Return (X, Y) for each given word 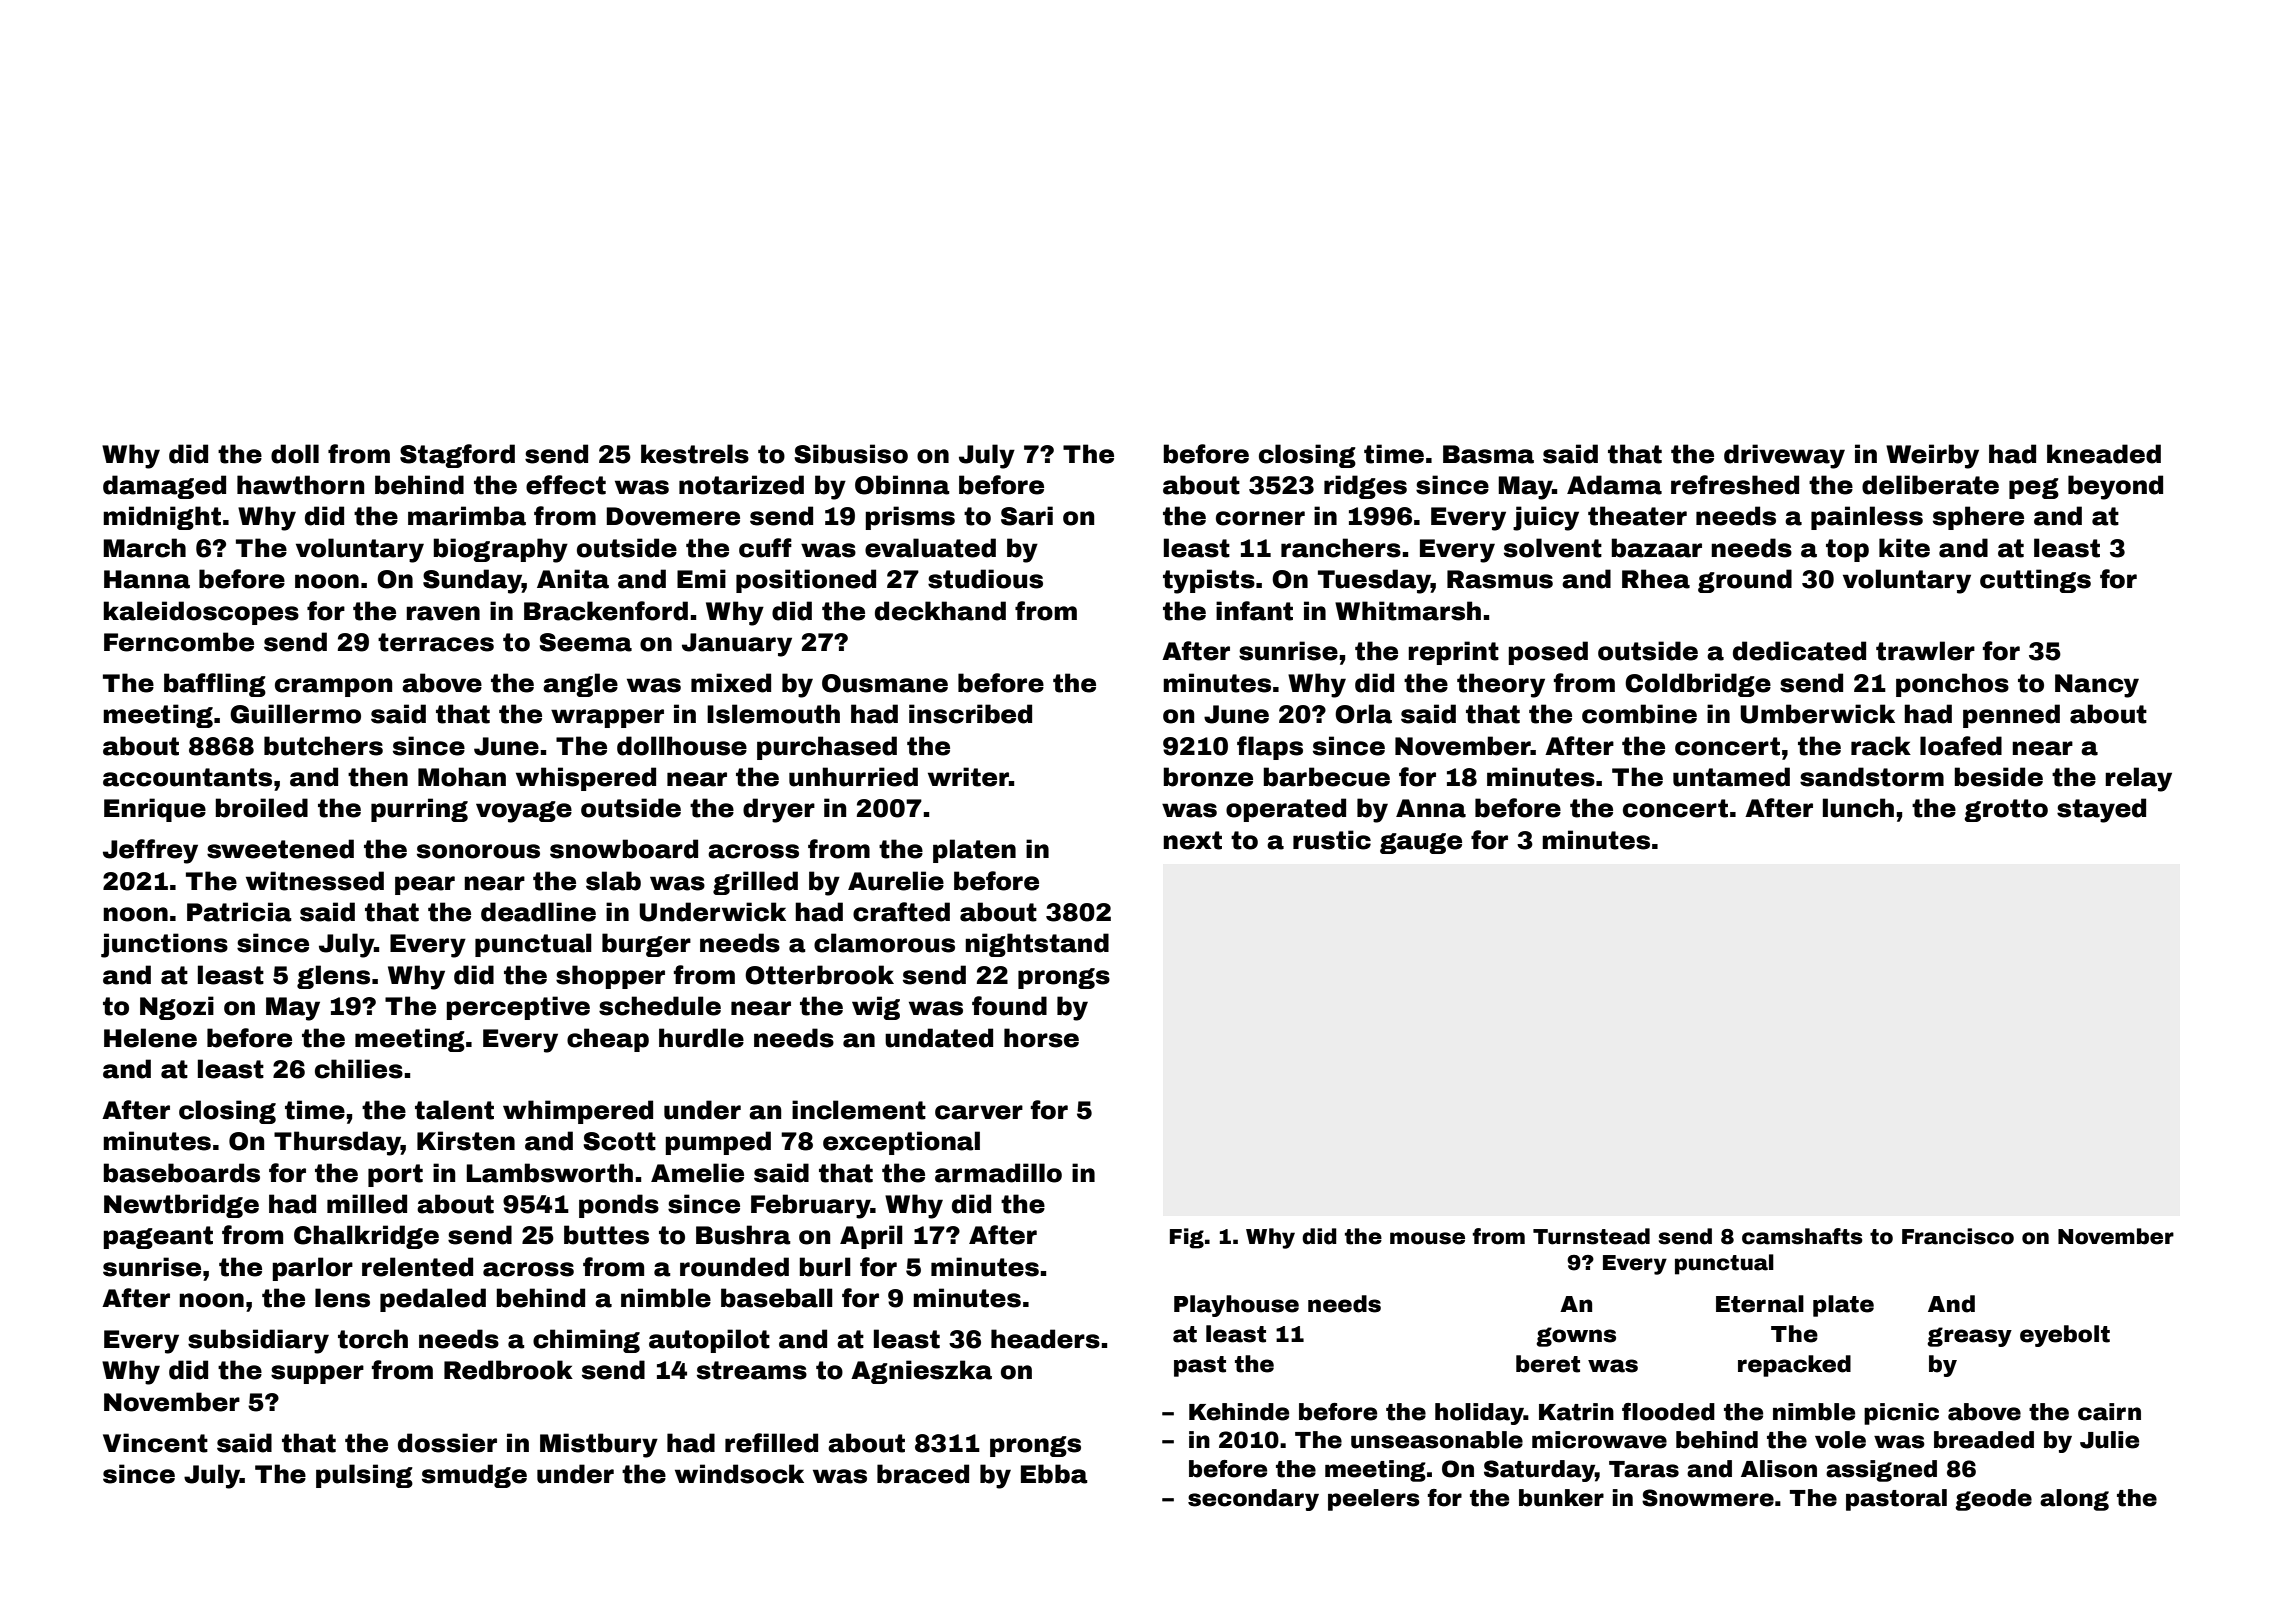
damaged (164, 487)
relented (417, 1267)
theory (1501, 685)
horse (1041, 1038)
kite (1904, 548)
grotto (2006, 810)
